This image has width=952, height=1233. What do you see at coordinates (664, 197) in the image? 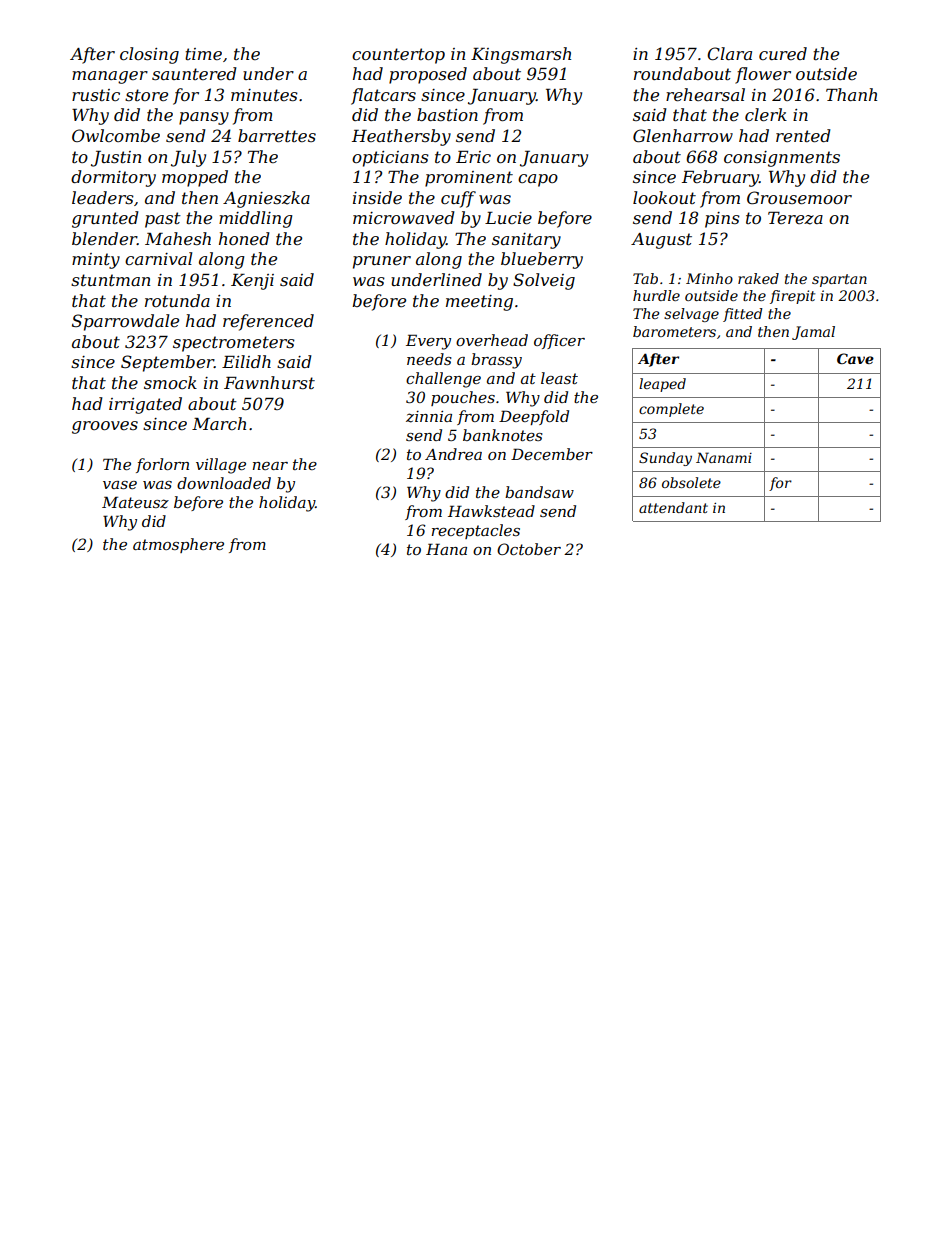
I see `lookout` at bounding box center [664, 197].
